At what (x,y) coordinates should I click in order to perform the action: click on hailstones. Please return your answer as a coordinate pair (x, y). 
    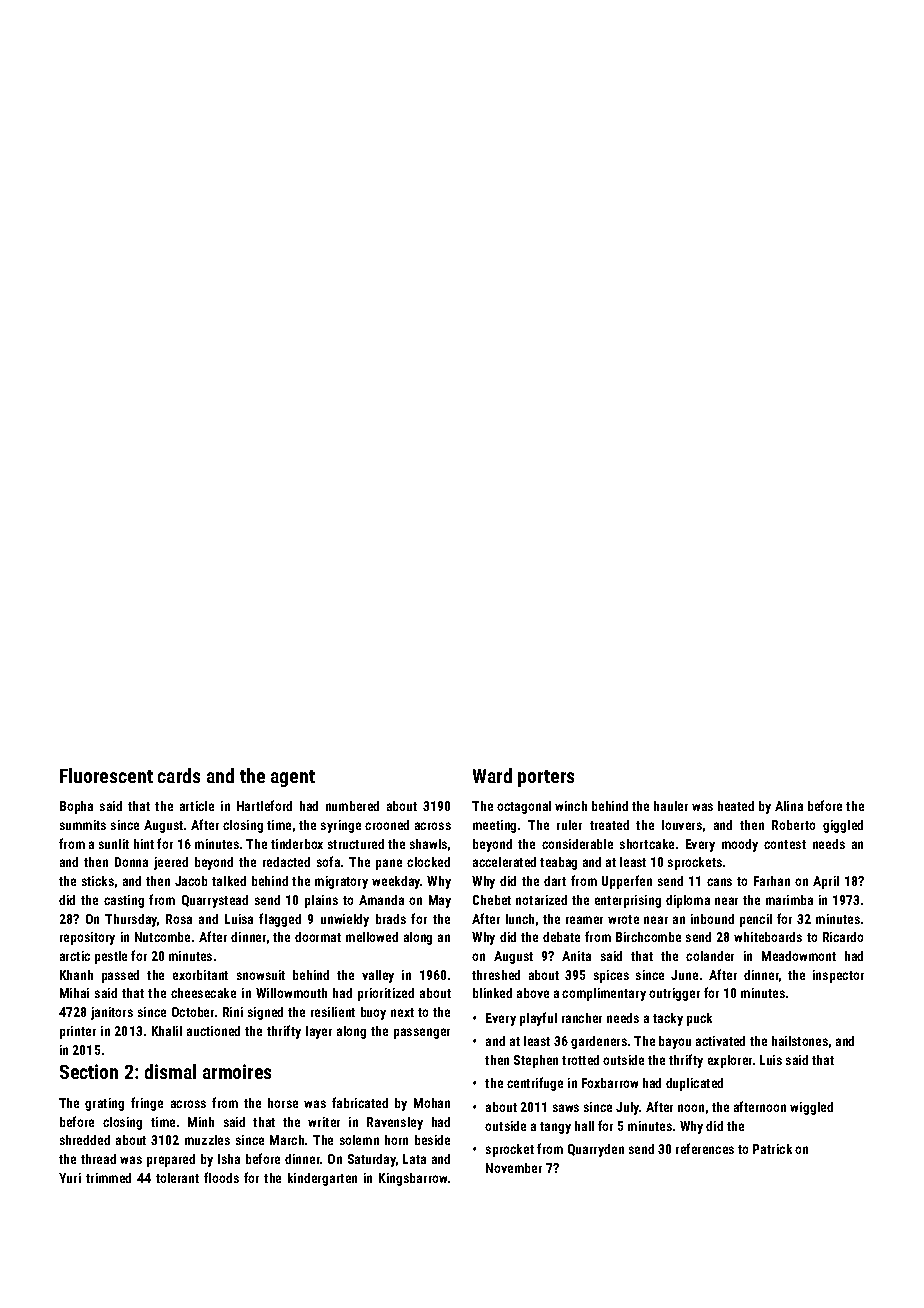
    Looking at the image, I should click on (800, 1041).
